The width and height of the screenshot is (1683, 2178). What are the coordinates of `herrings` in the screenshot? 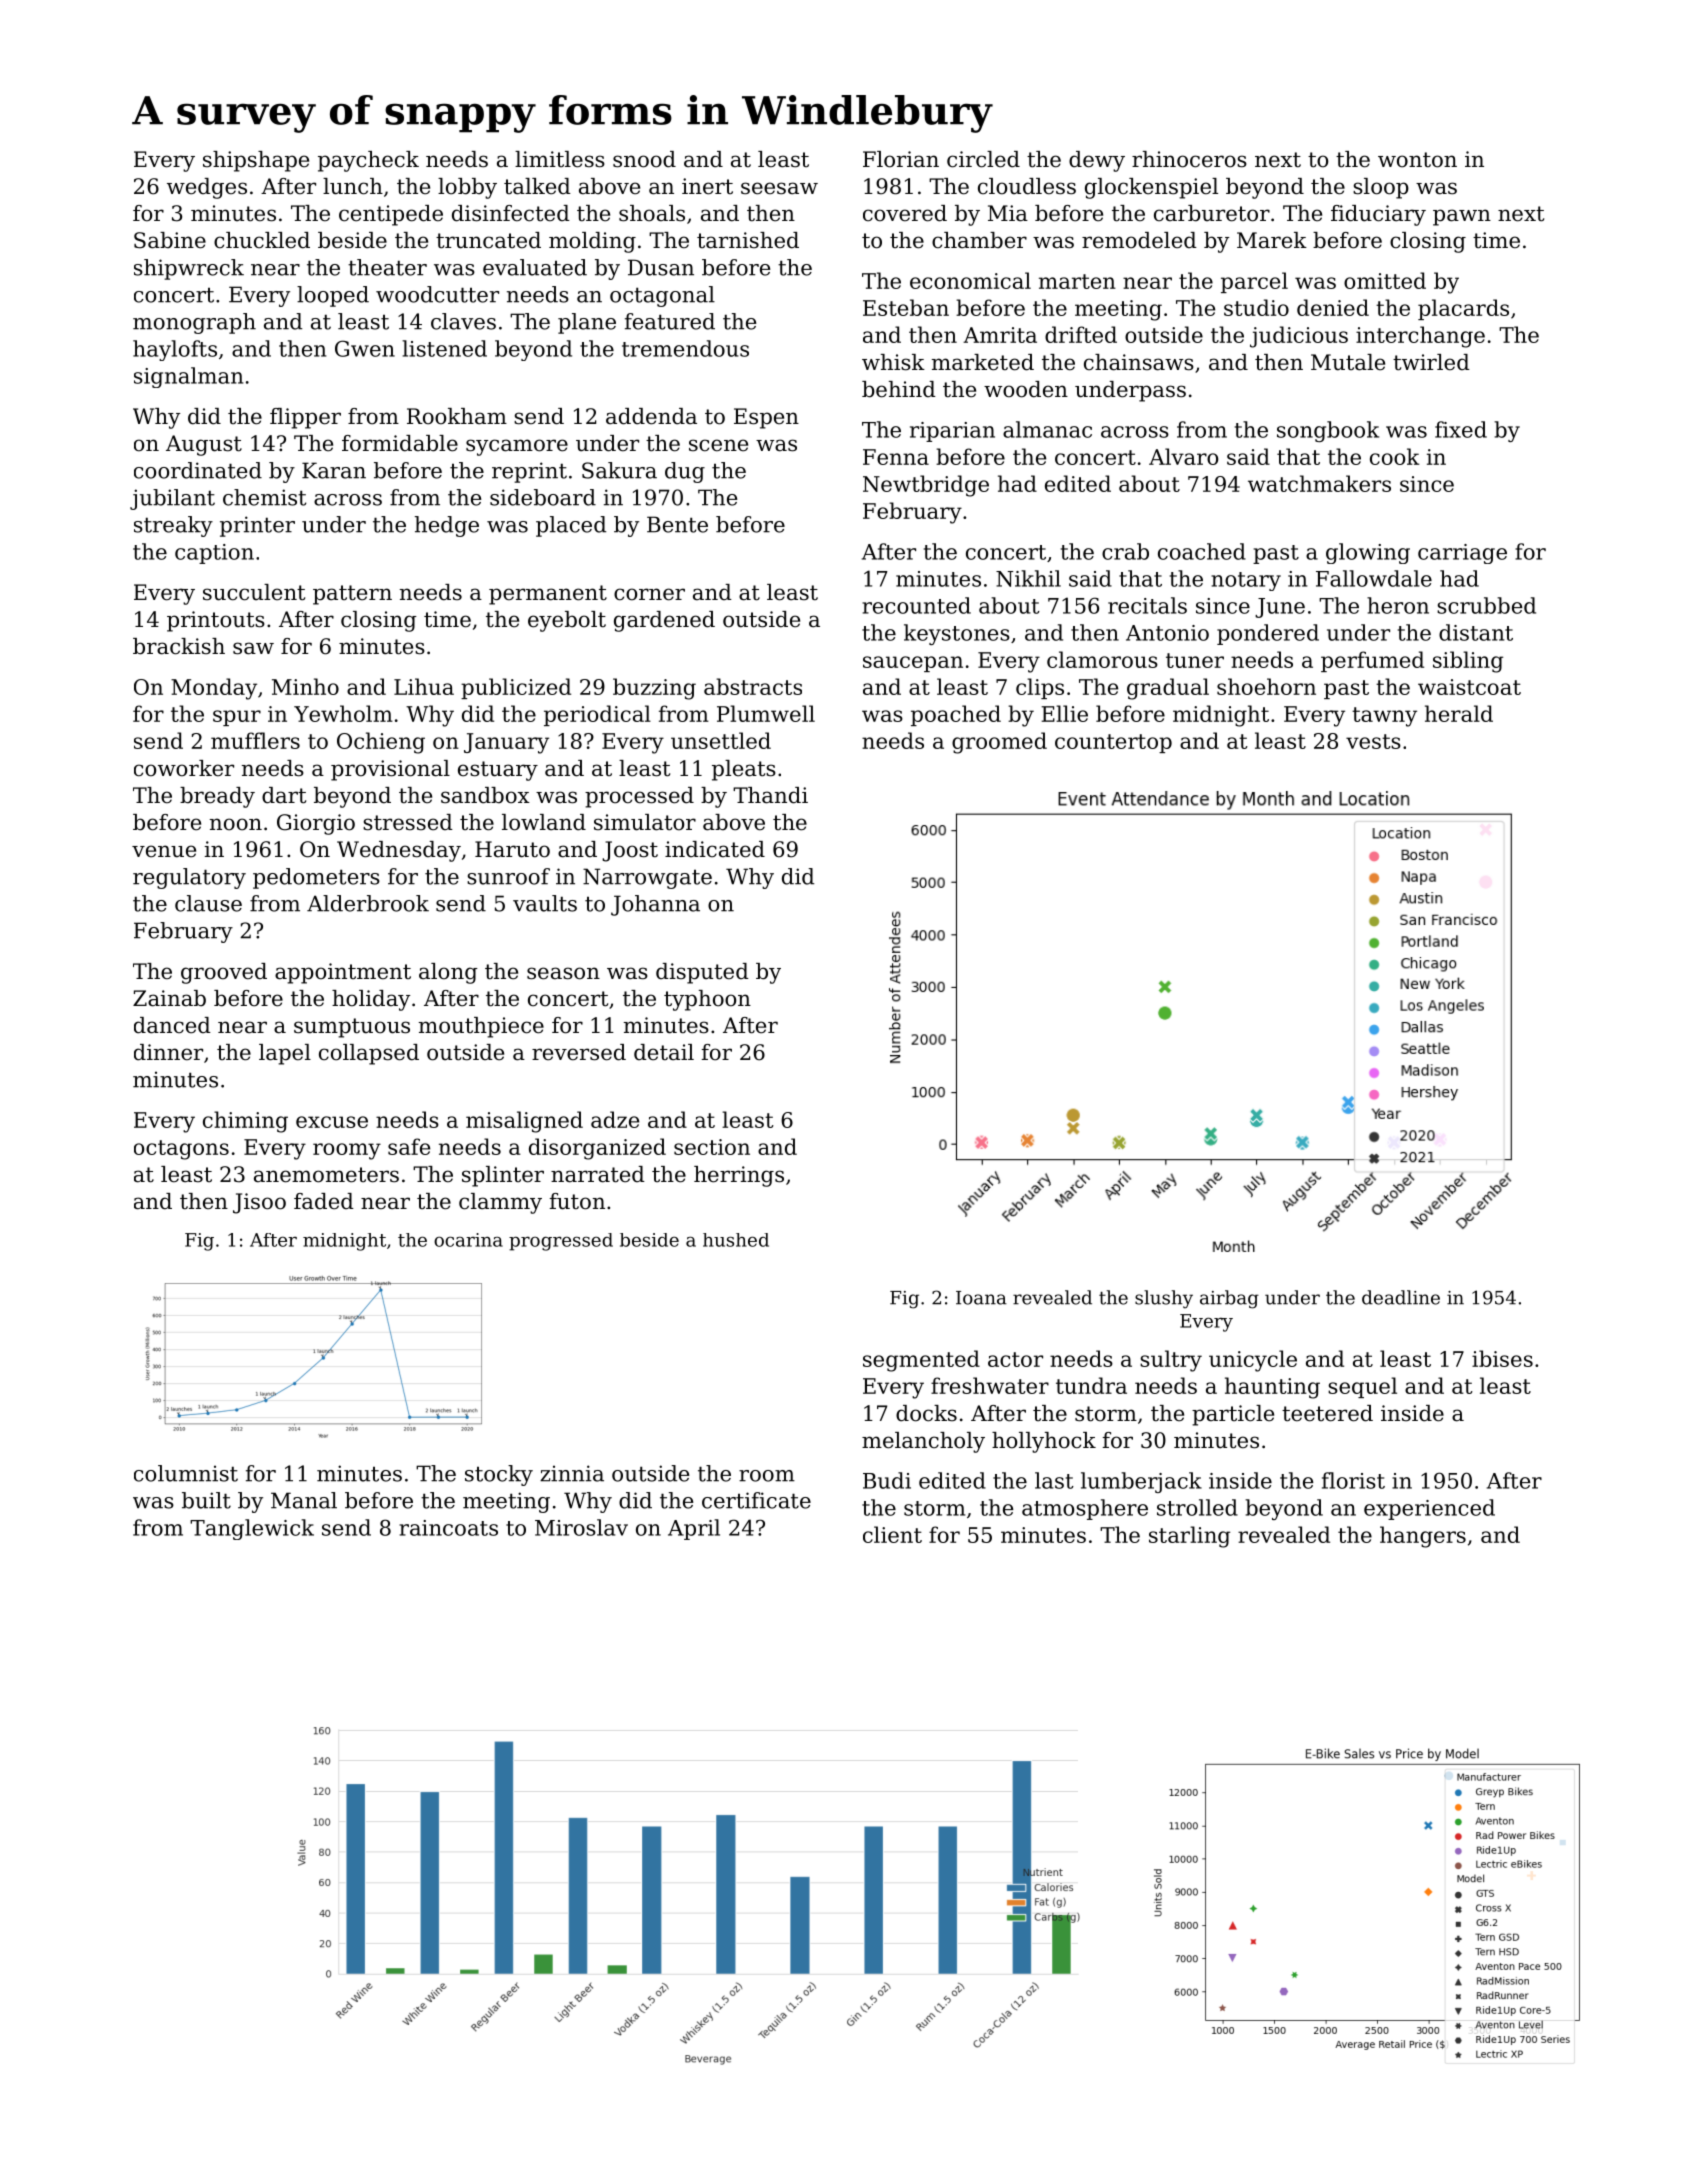 It's located at (739, 1176).
